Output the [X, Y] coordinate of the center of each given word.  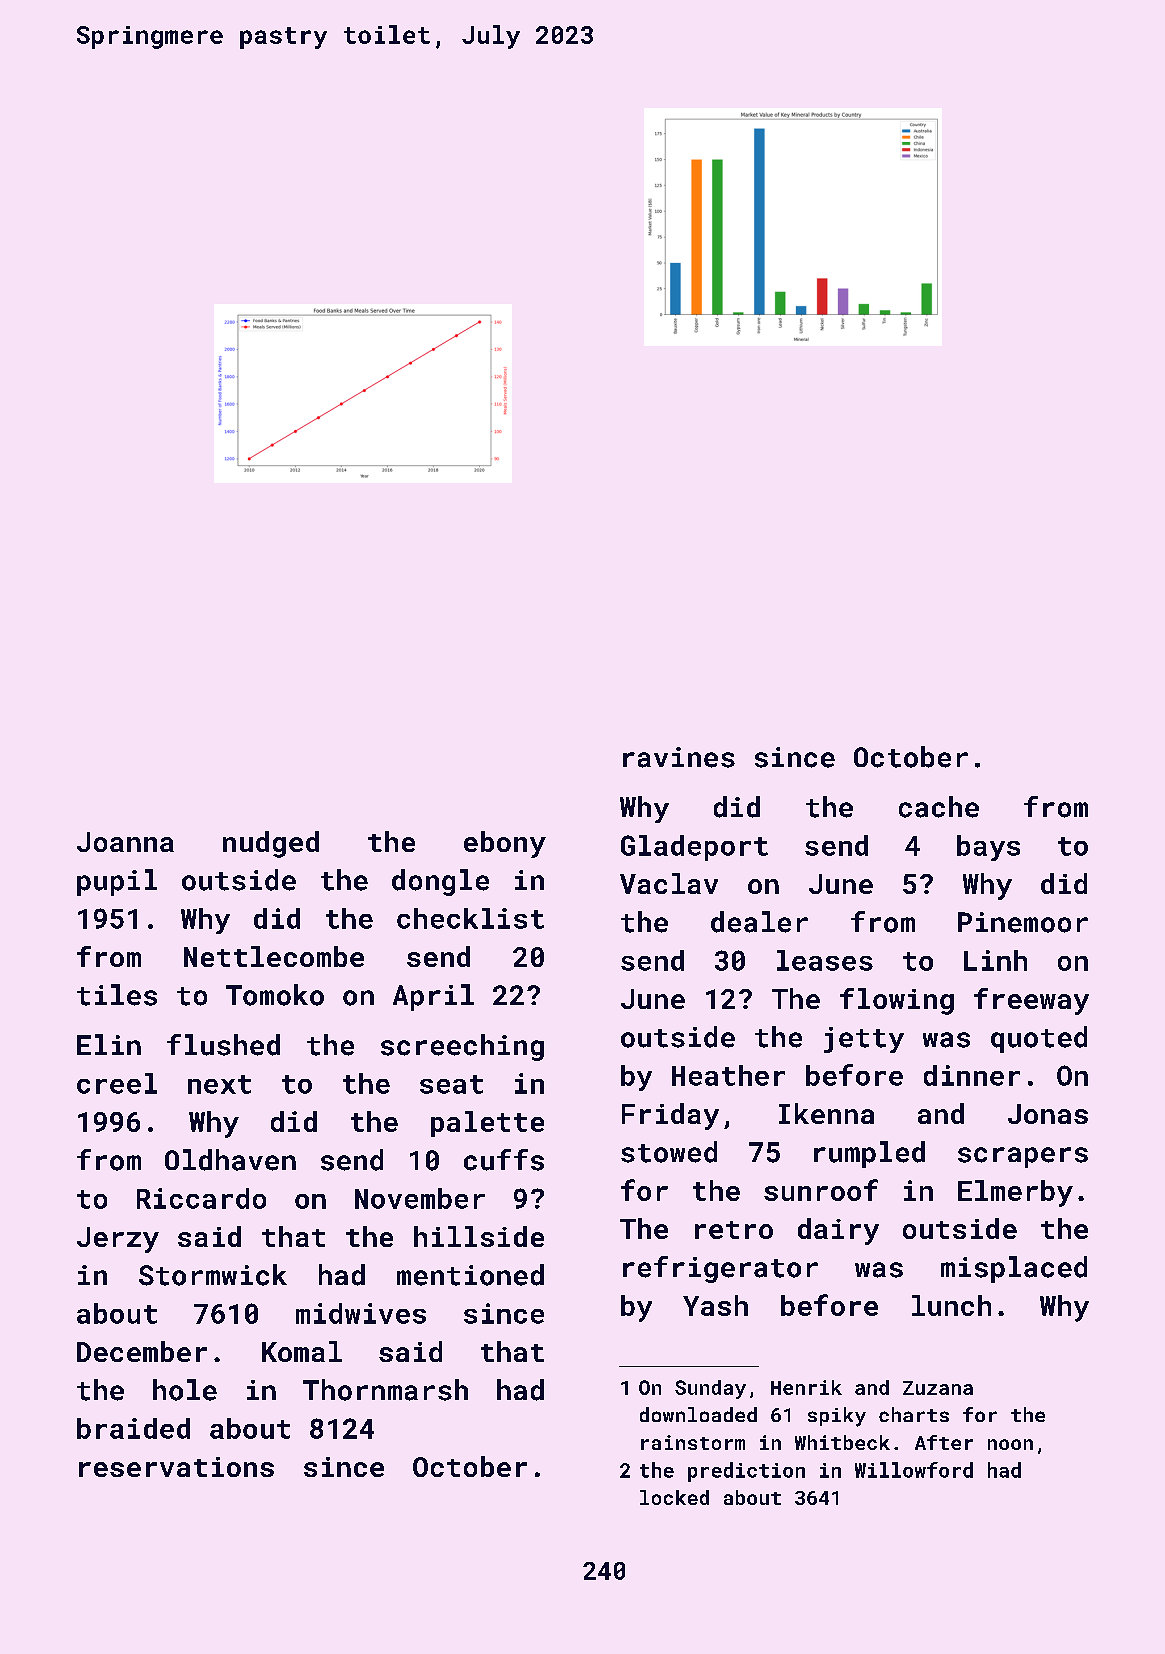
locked [674, 1497]
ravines [679, 757]
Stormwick [213, 1275]
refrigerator [720, 1269]
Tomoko [275, 995]
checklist [470, 918]
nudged [271, 844]
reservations [176, 1467]
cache [939, 807]
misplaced [1014, 1269]
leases [825, 960]
